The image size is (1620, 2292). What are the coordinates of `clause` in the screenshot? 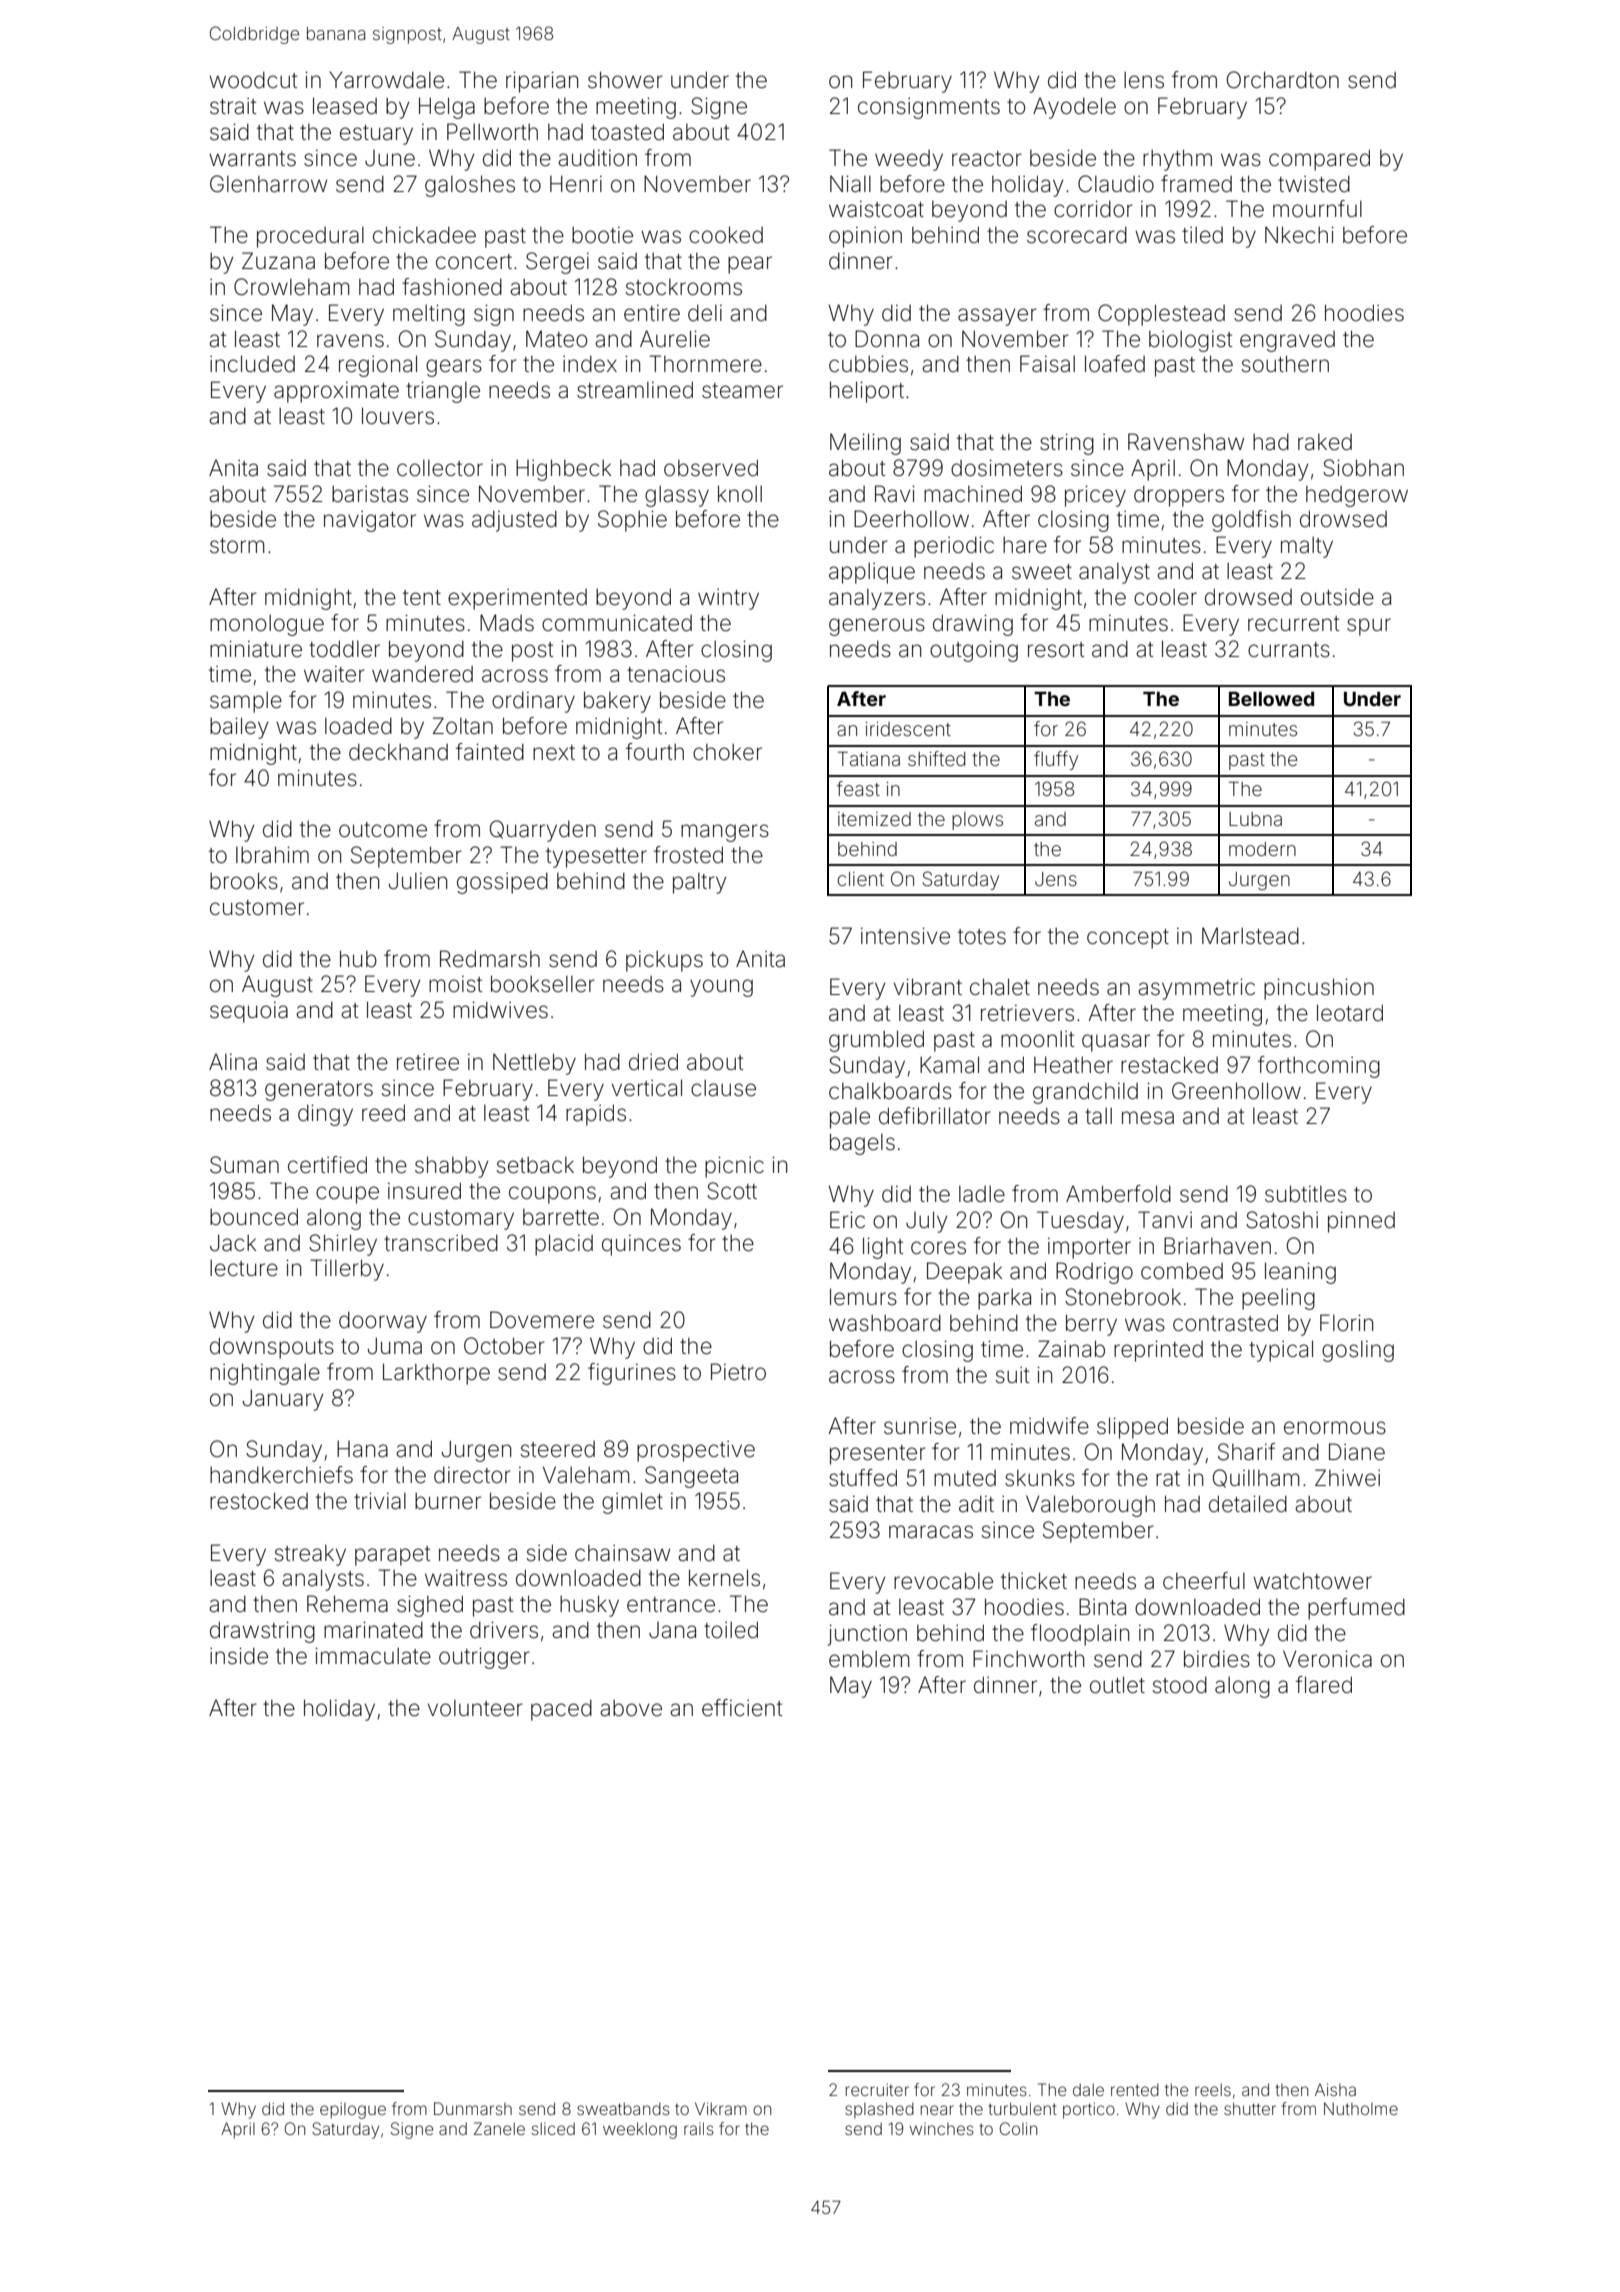 It's located at (723, 1088).
